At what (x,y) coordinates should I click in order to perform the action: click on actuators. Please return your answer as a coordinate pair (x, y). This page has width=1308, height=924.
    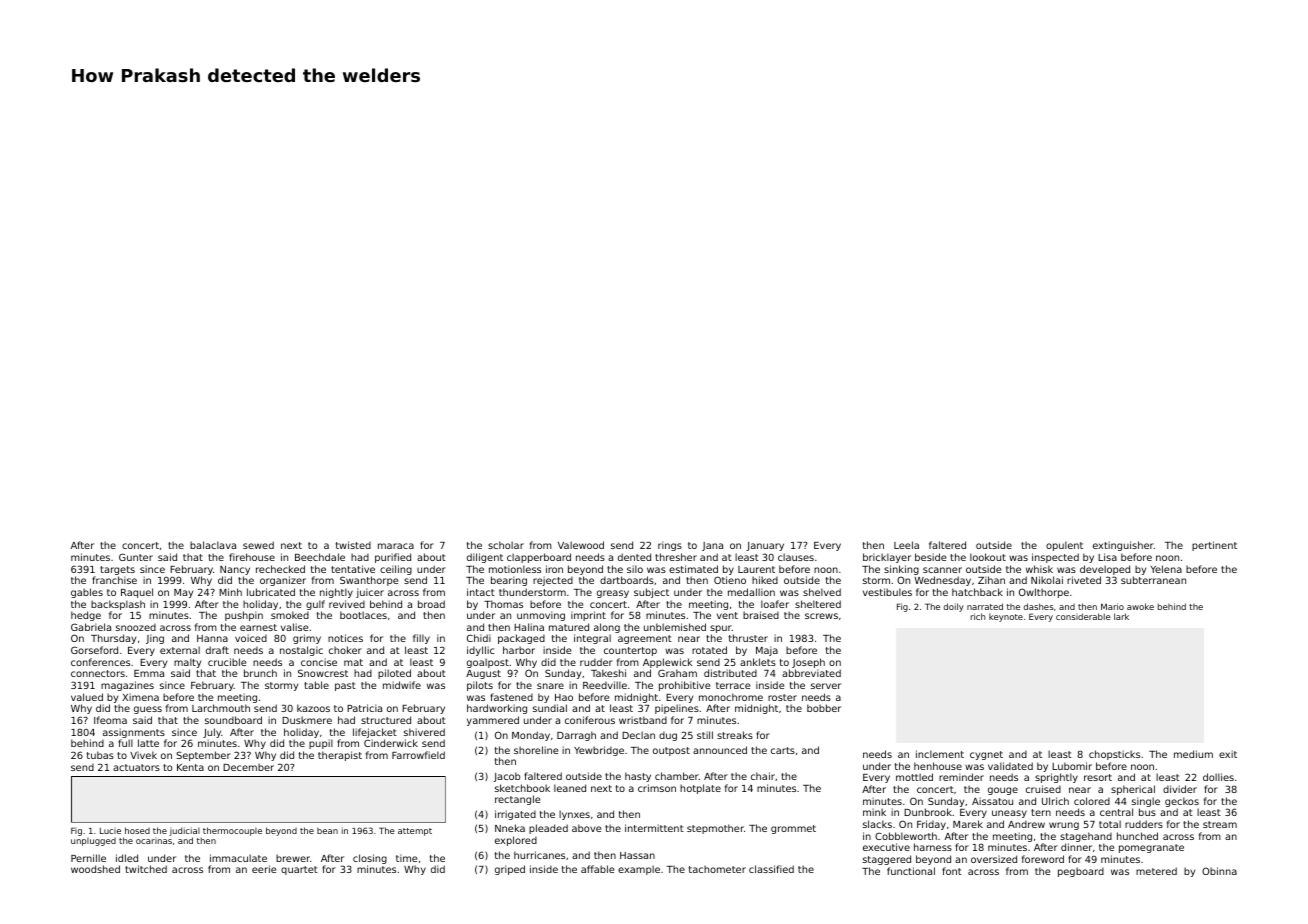
    Looking at the image, I should click on (136, 767).
